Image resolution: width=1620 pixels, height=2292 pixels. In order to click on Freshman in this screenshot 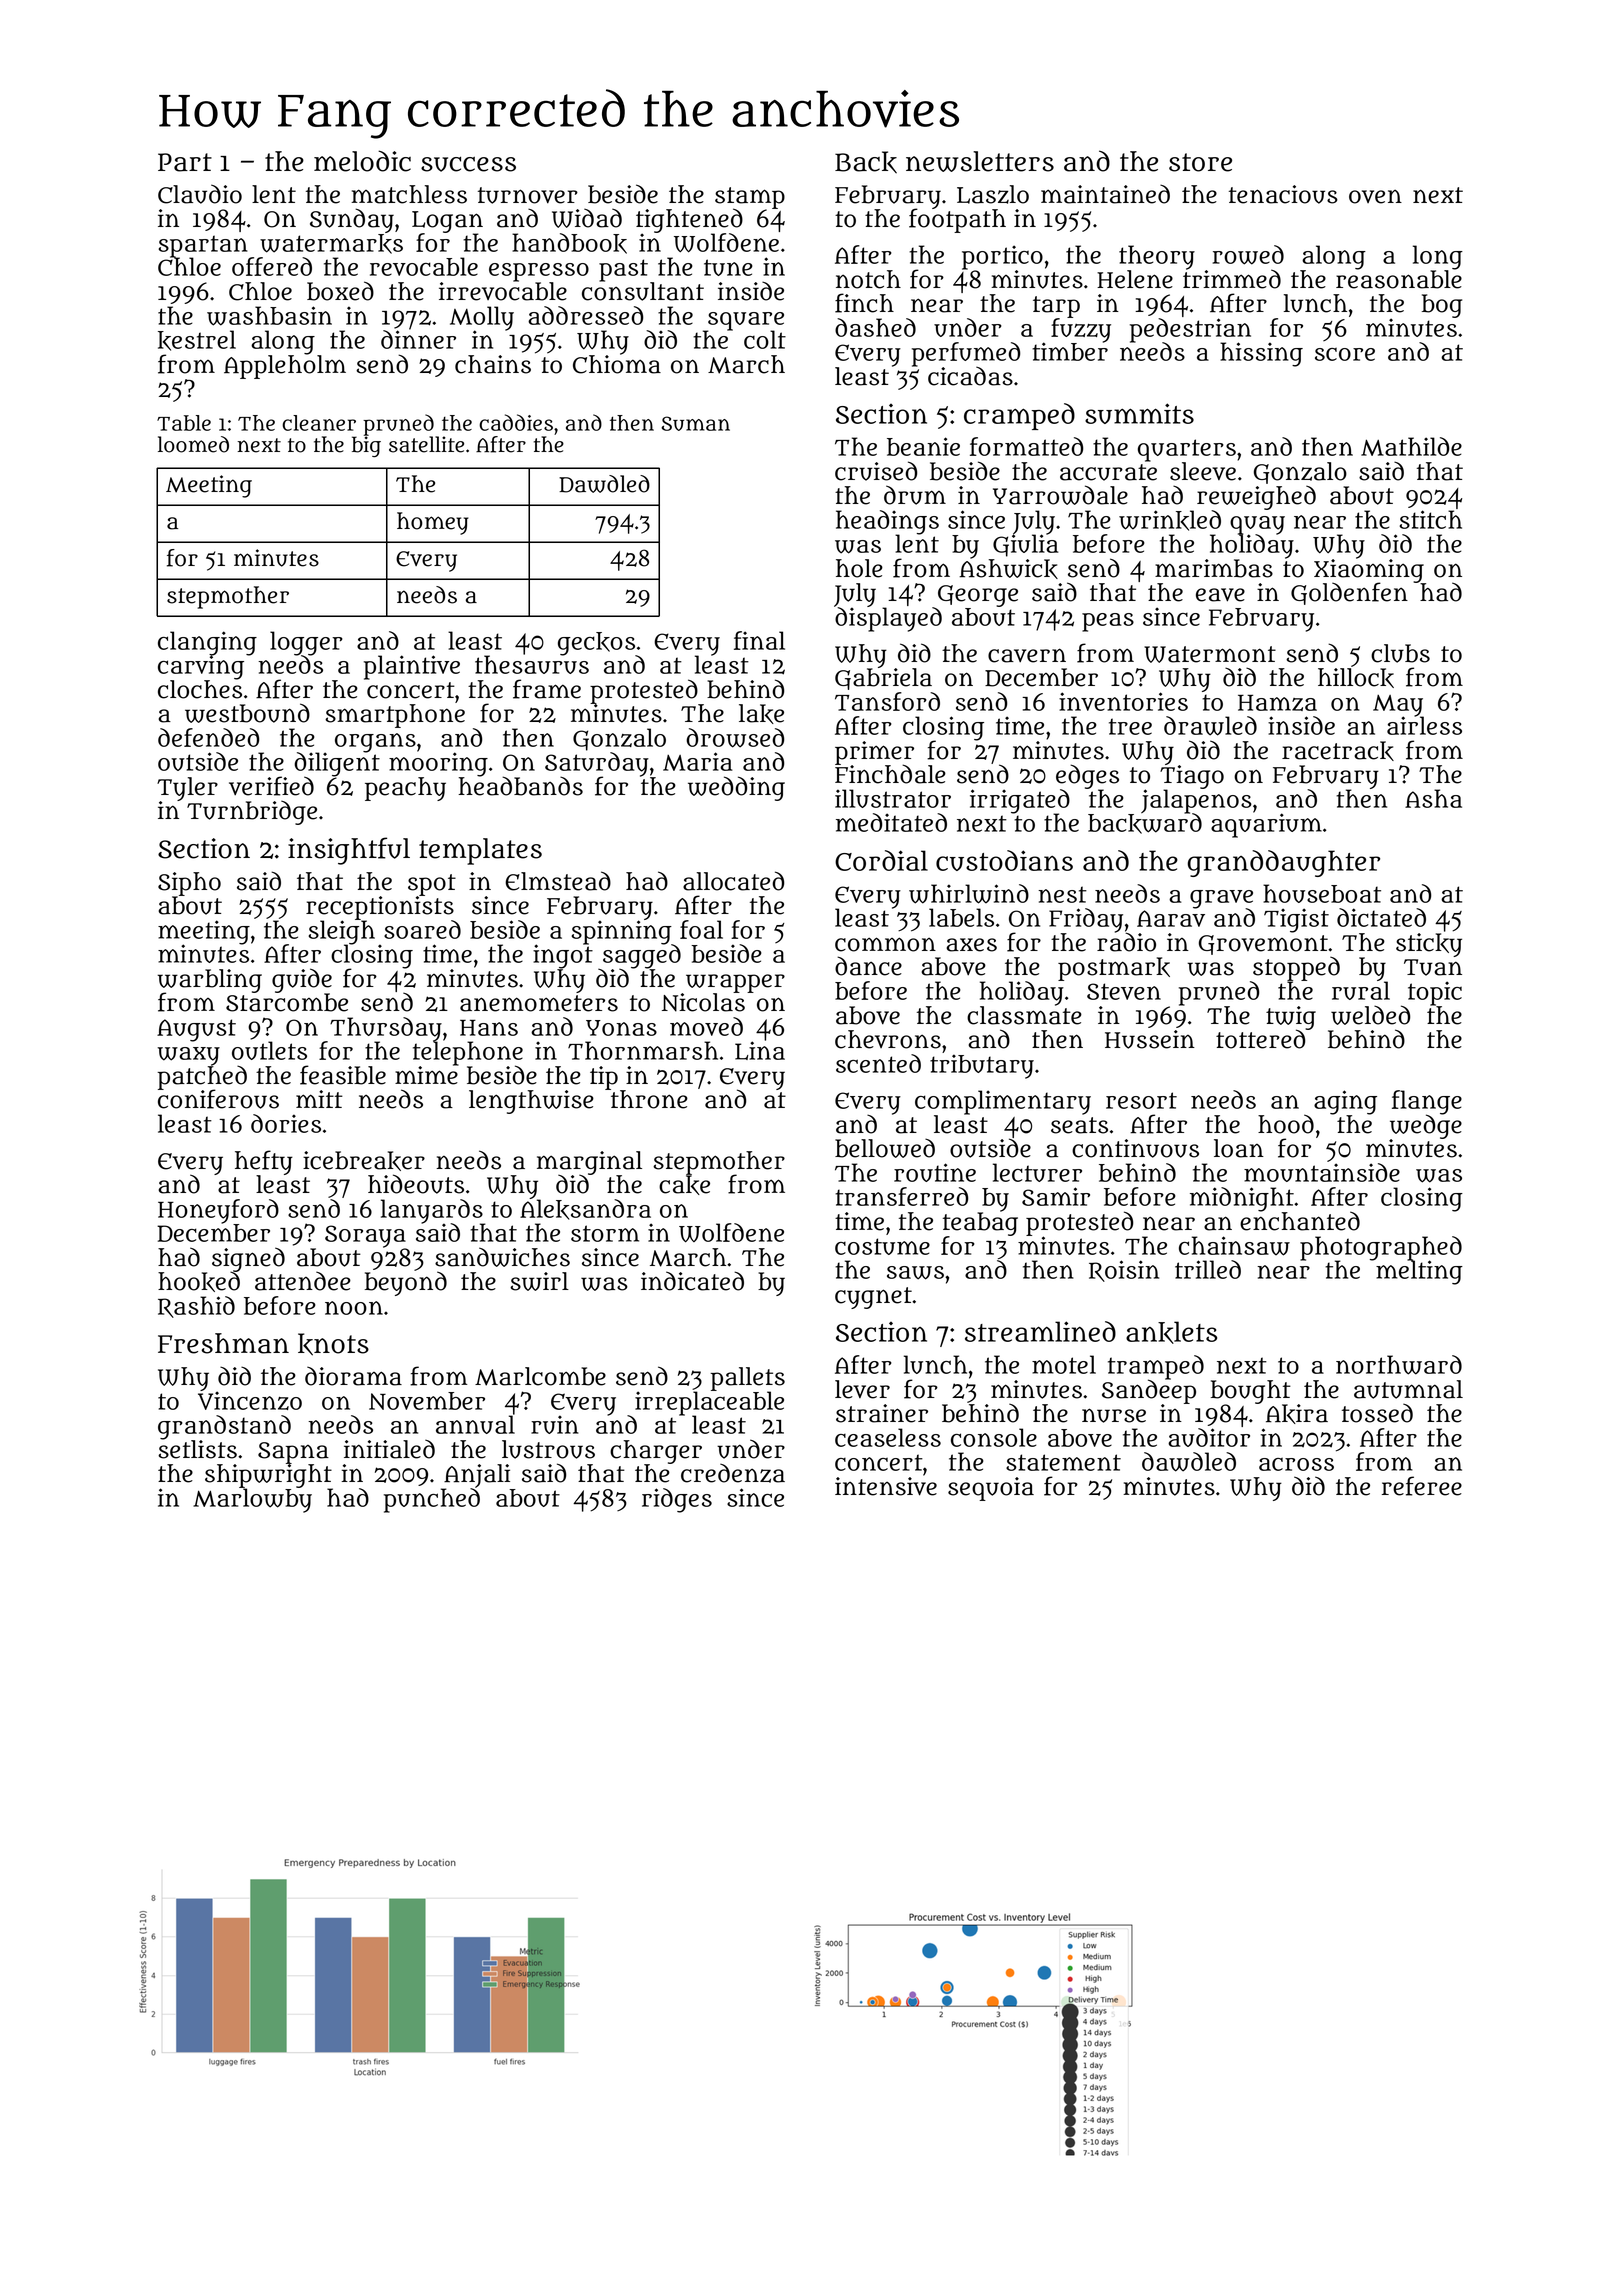, I will do `click(223, 1343)`.
